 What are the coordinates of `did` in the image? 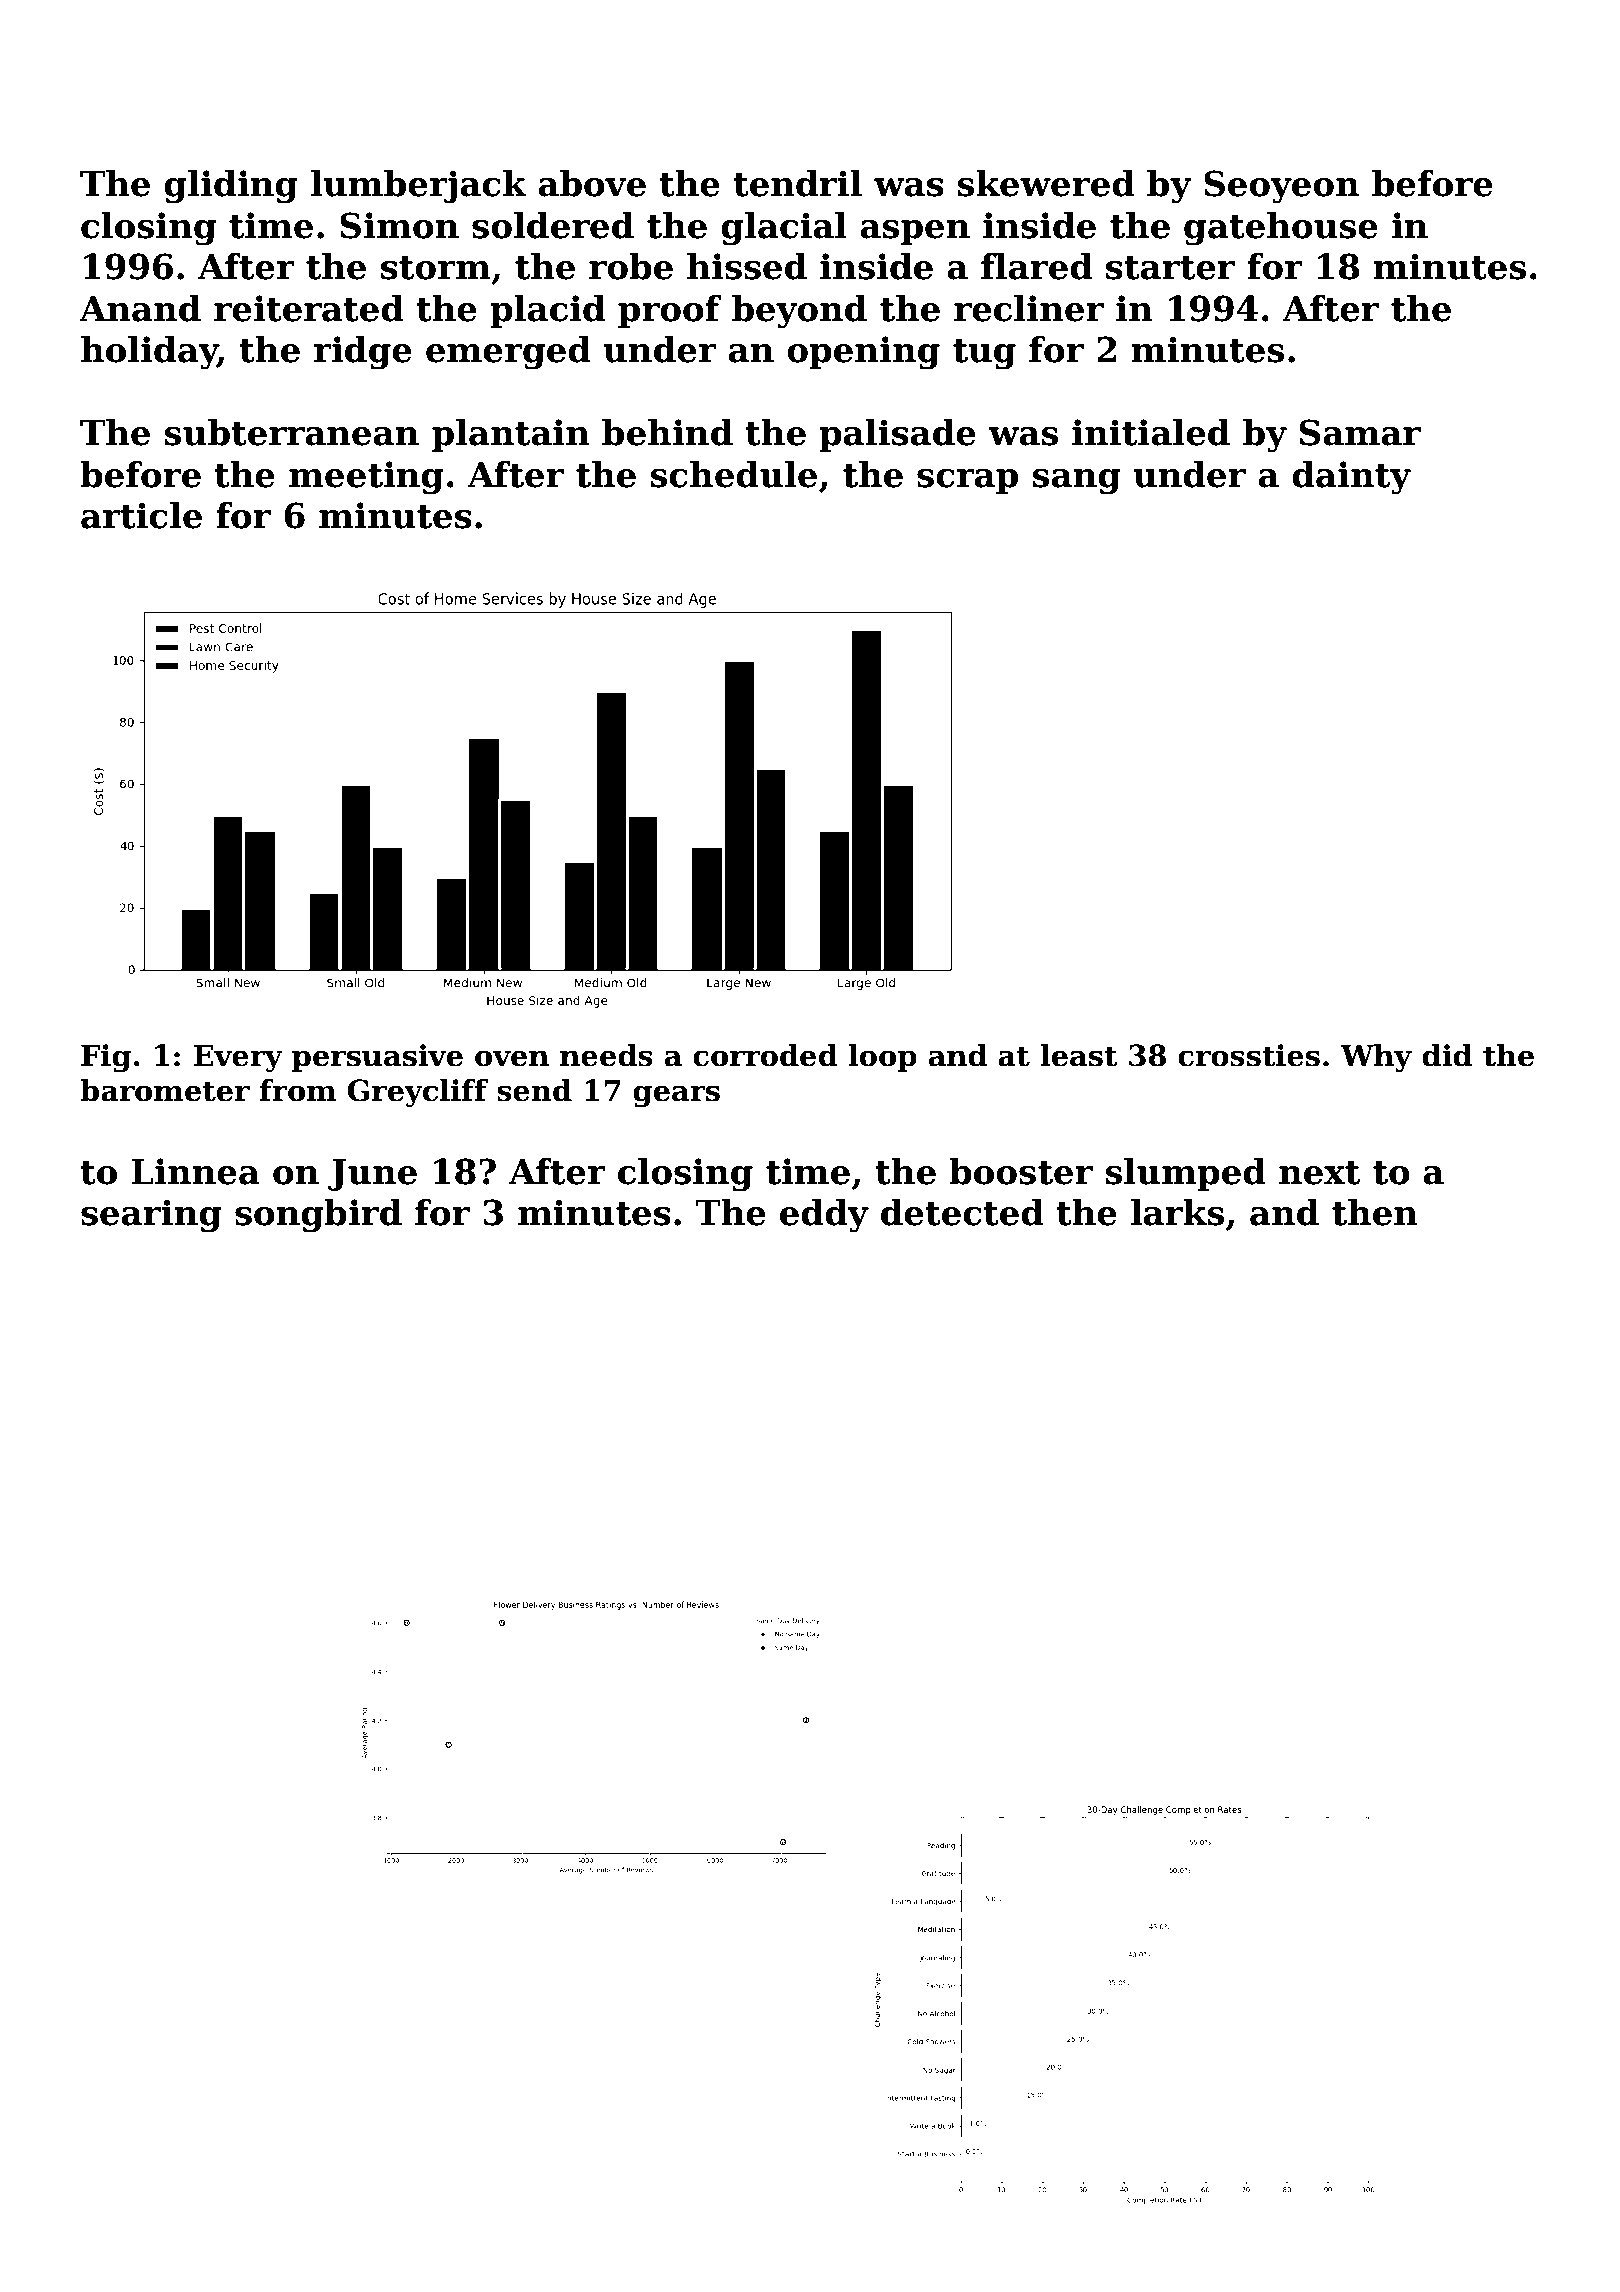 It's located at (1447, 1055).
